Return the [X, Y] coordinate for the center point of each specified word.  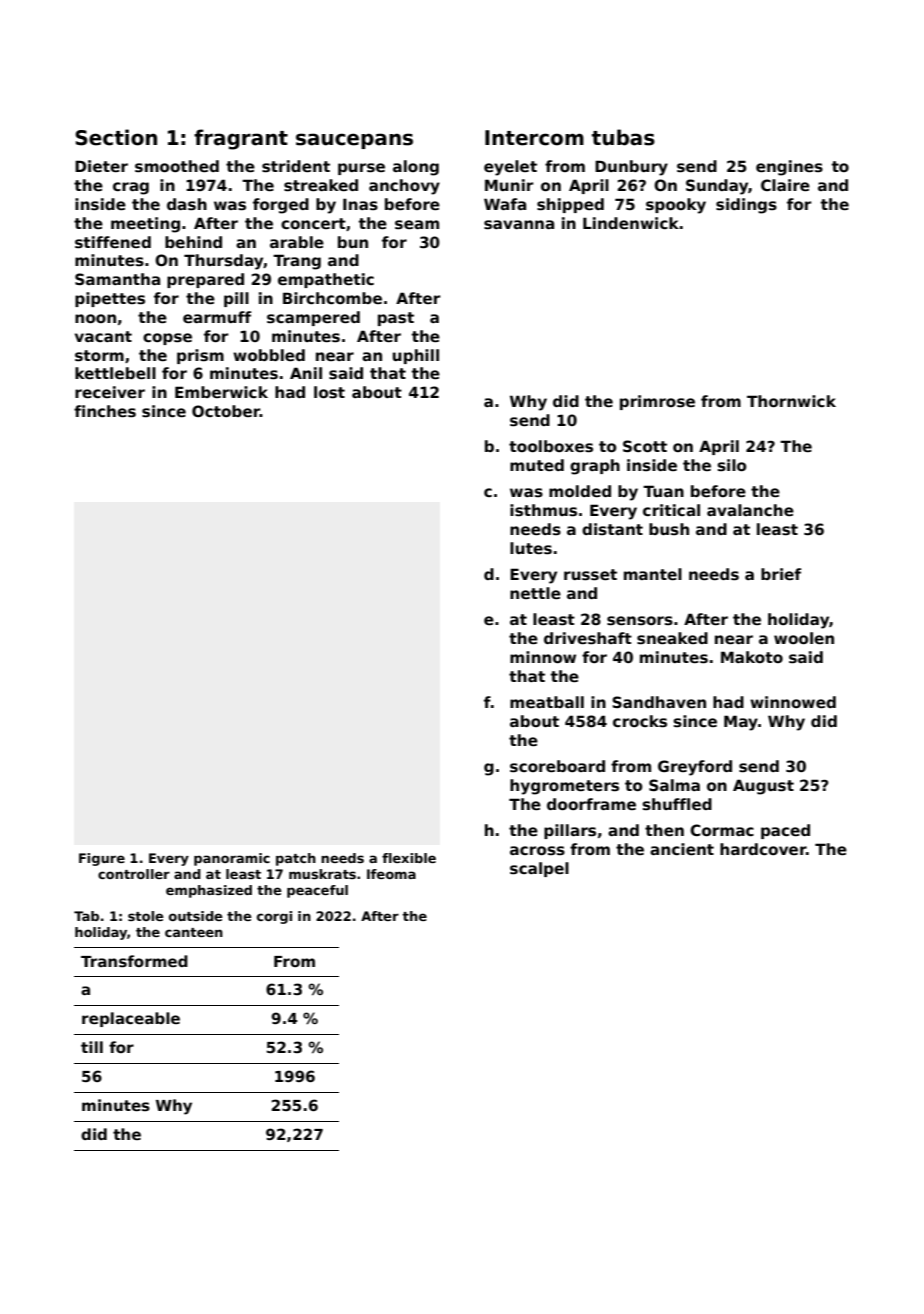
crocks [640, 721]
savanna [519, 224]
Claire [785, 185]
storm [99, 356]
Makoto [752, 657]
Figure [102, 859]
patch [296, 859]
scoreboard [557, 766]
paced [785, 831]
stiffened [113, 242]
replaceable [131, 1019]
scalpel [539, 869]
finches [105, 411]
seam [417, 225]
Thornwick [791, 401]
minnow [543, 657]
